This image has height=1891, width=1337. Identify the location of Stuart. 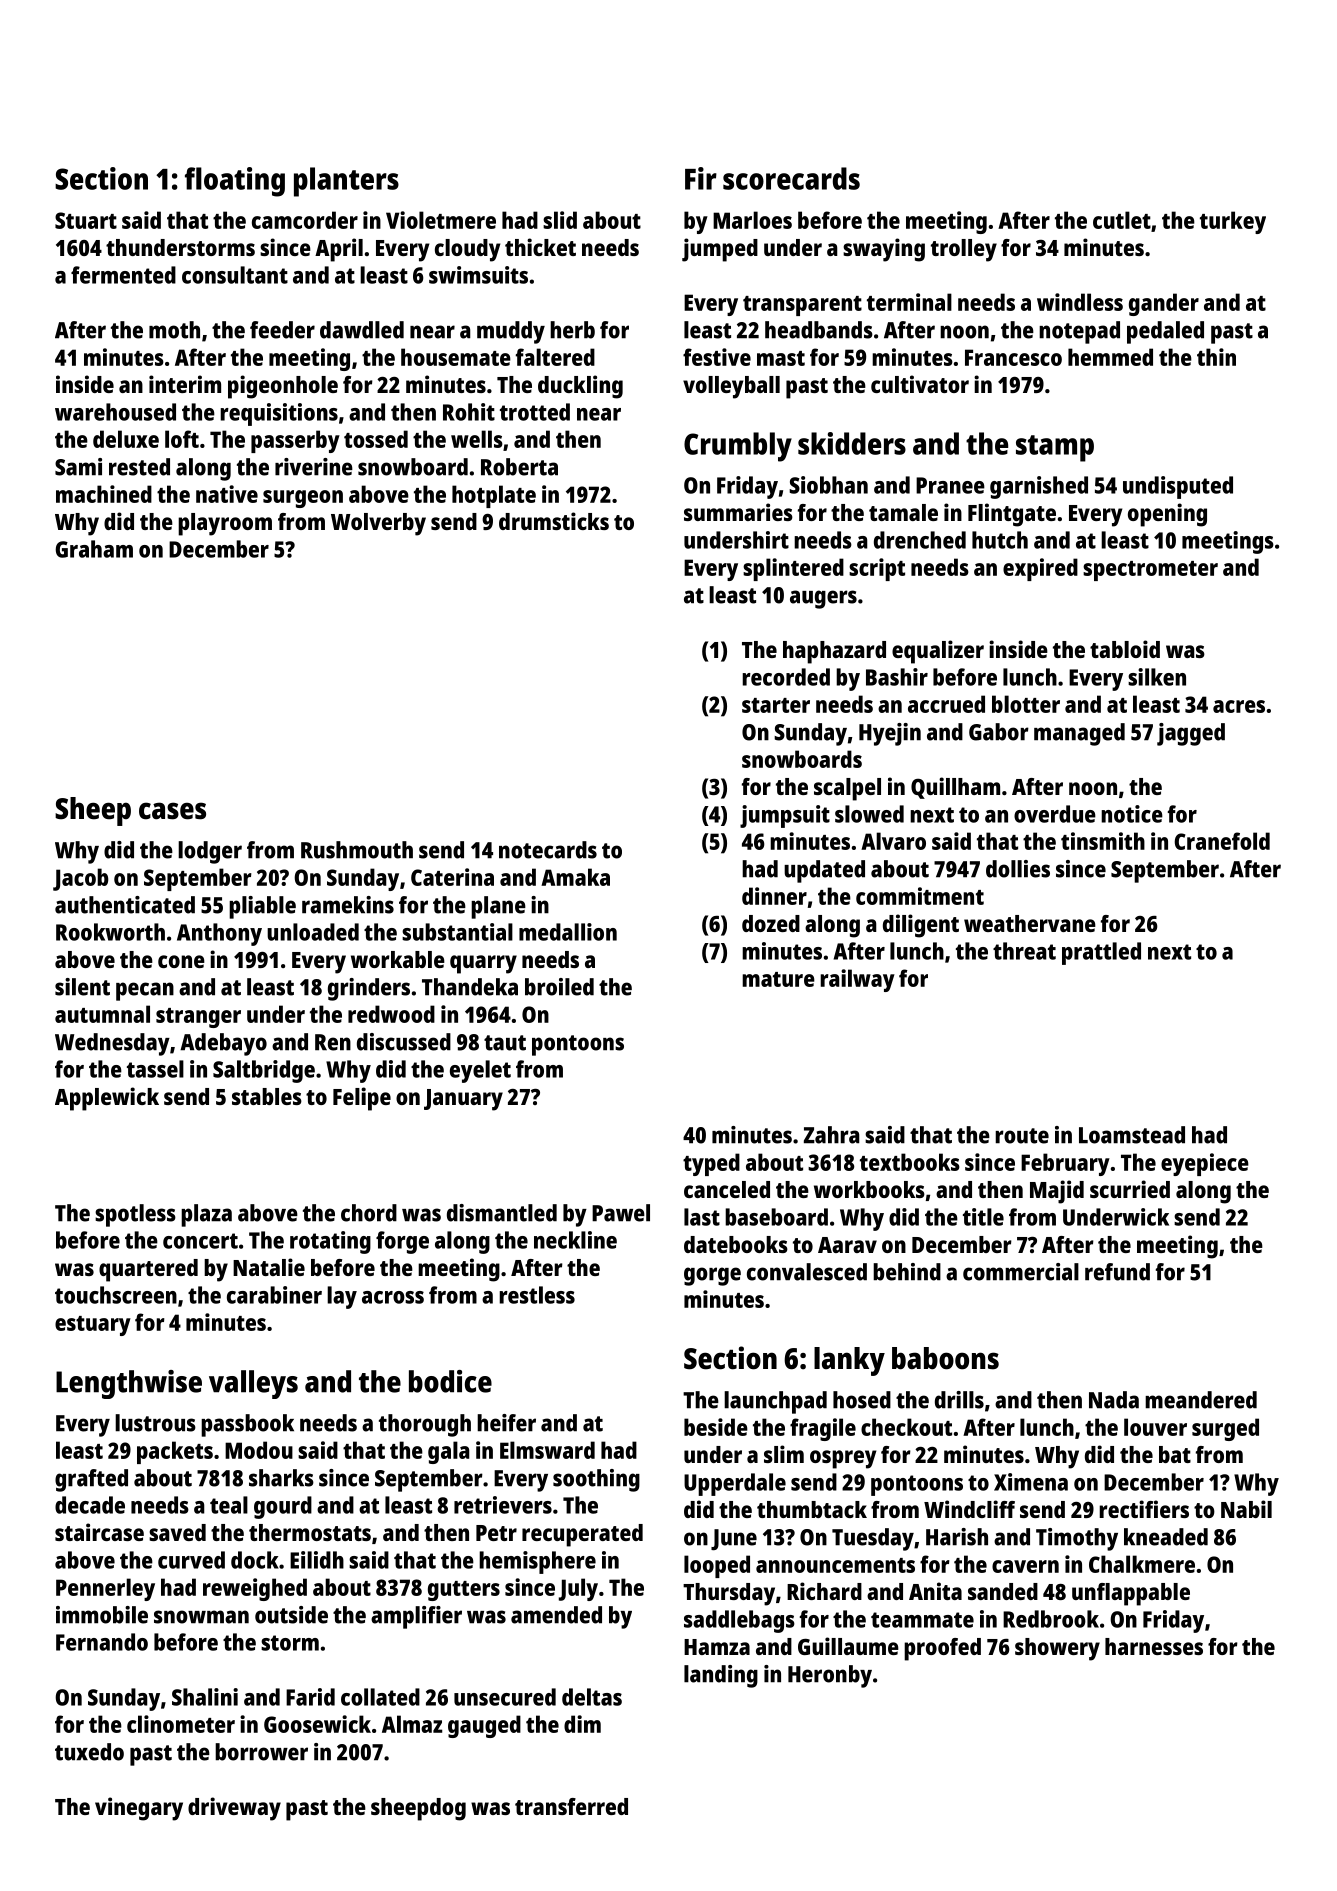
(86, 220).
